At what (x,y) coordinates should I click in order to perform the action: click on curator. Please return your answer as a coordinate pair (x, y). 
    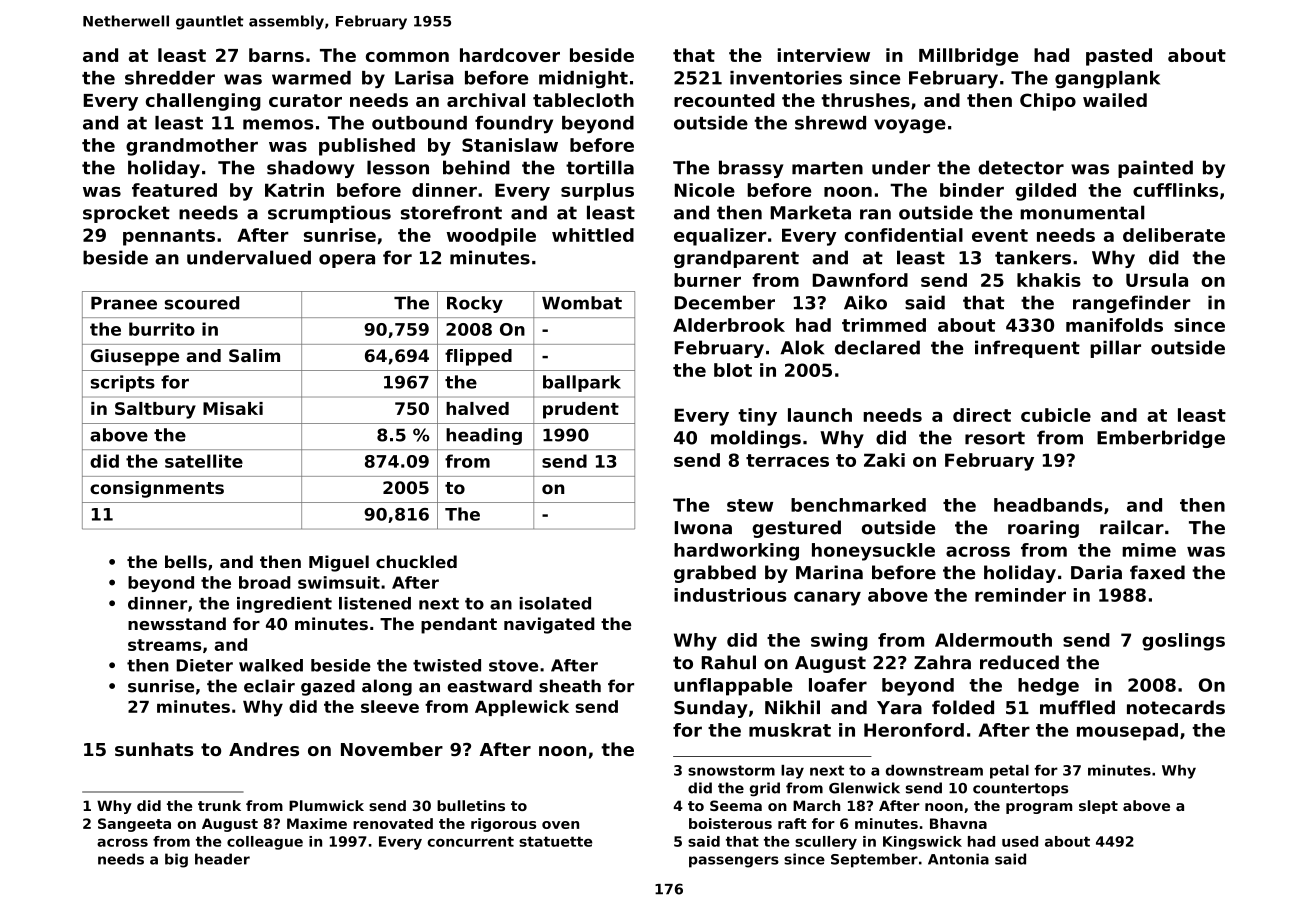
    Looking at the image, I should click on (305, 100).
